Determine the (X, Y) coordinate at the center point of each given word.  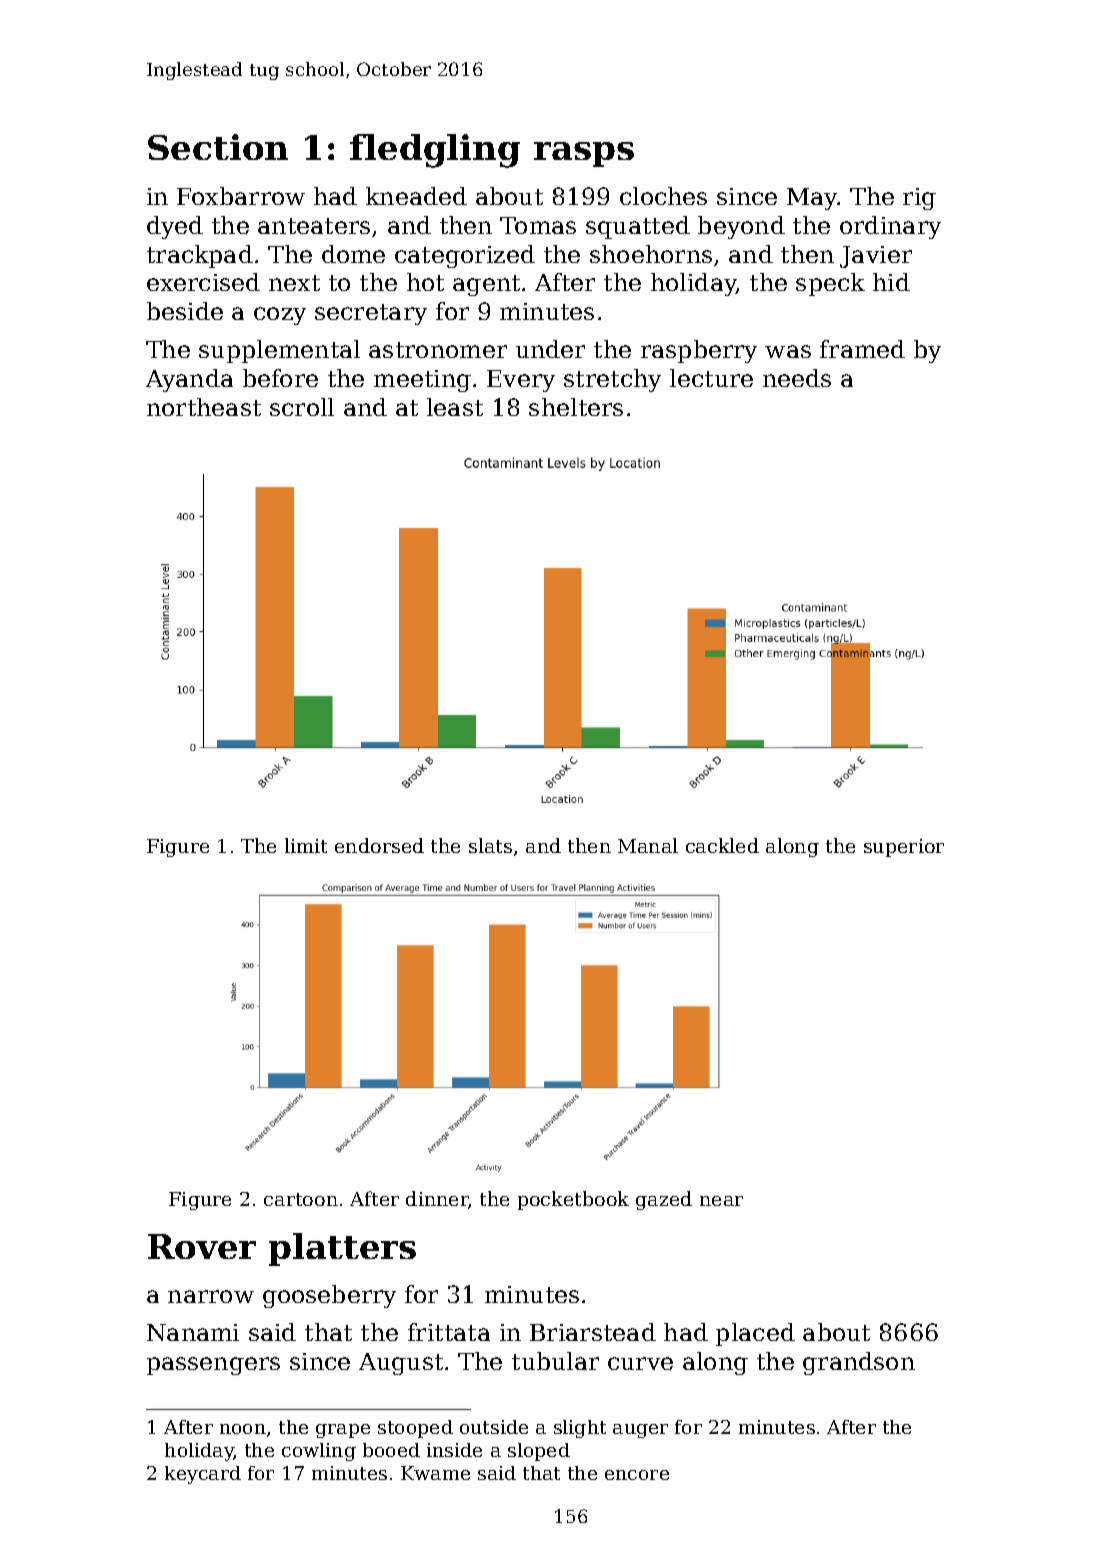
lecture (711, 378)
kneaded (416, 196)
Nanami (193, 1332)
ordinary (890, 227)
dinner (437, 1200)
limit (306, 845)
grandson (859, 1363)
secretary (371, 314)
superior (904, 848)
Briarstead (593, 1332)
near (721, 1201)
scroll (302, 407)
